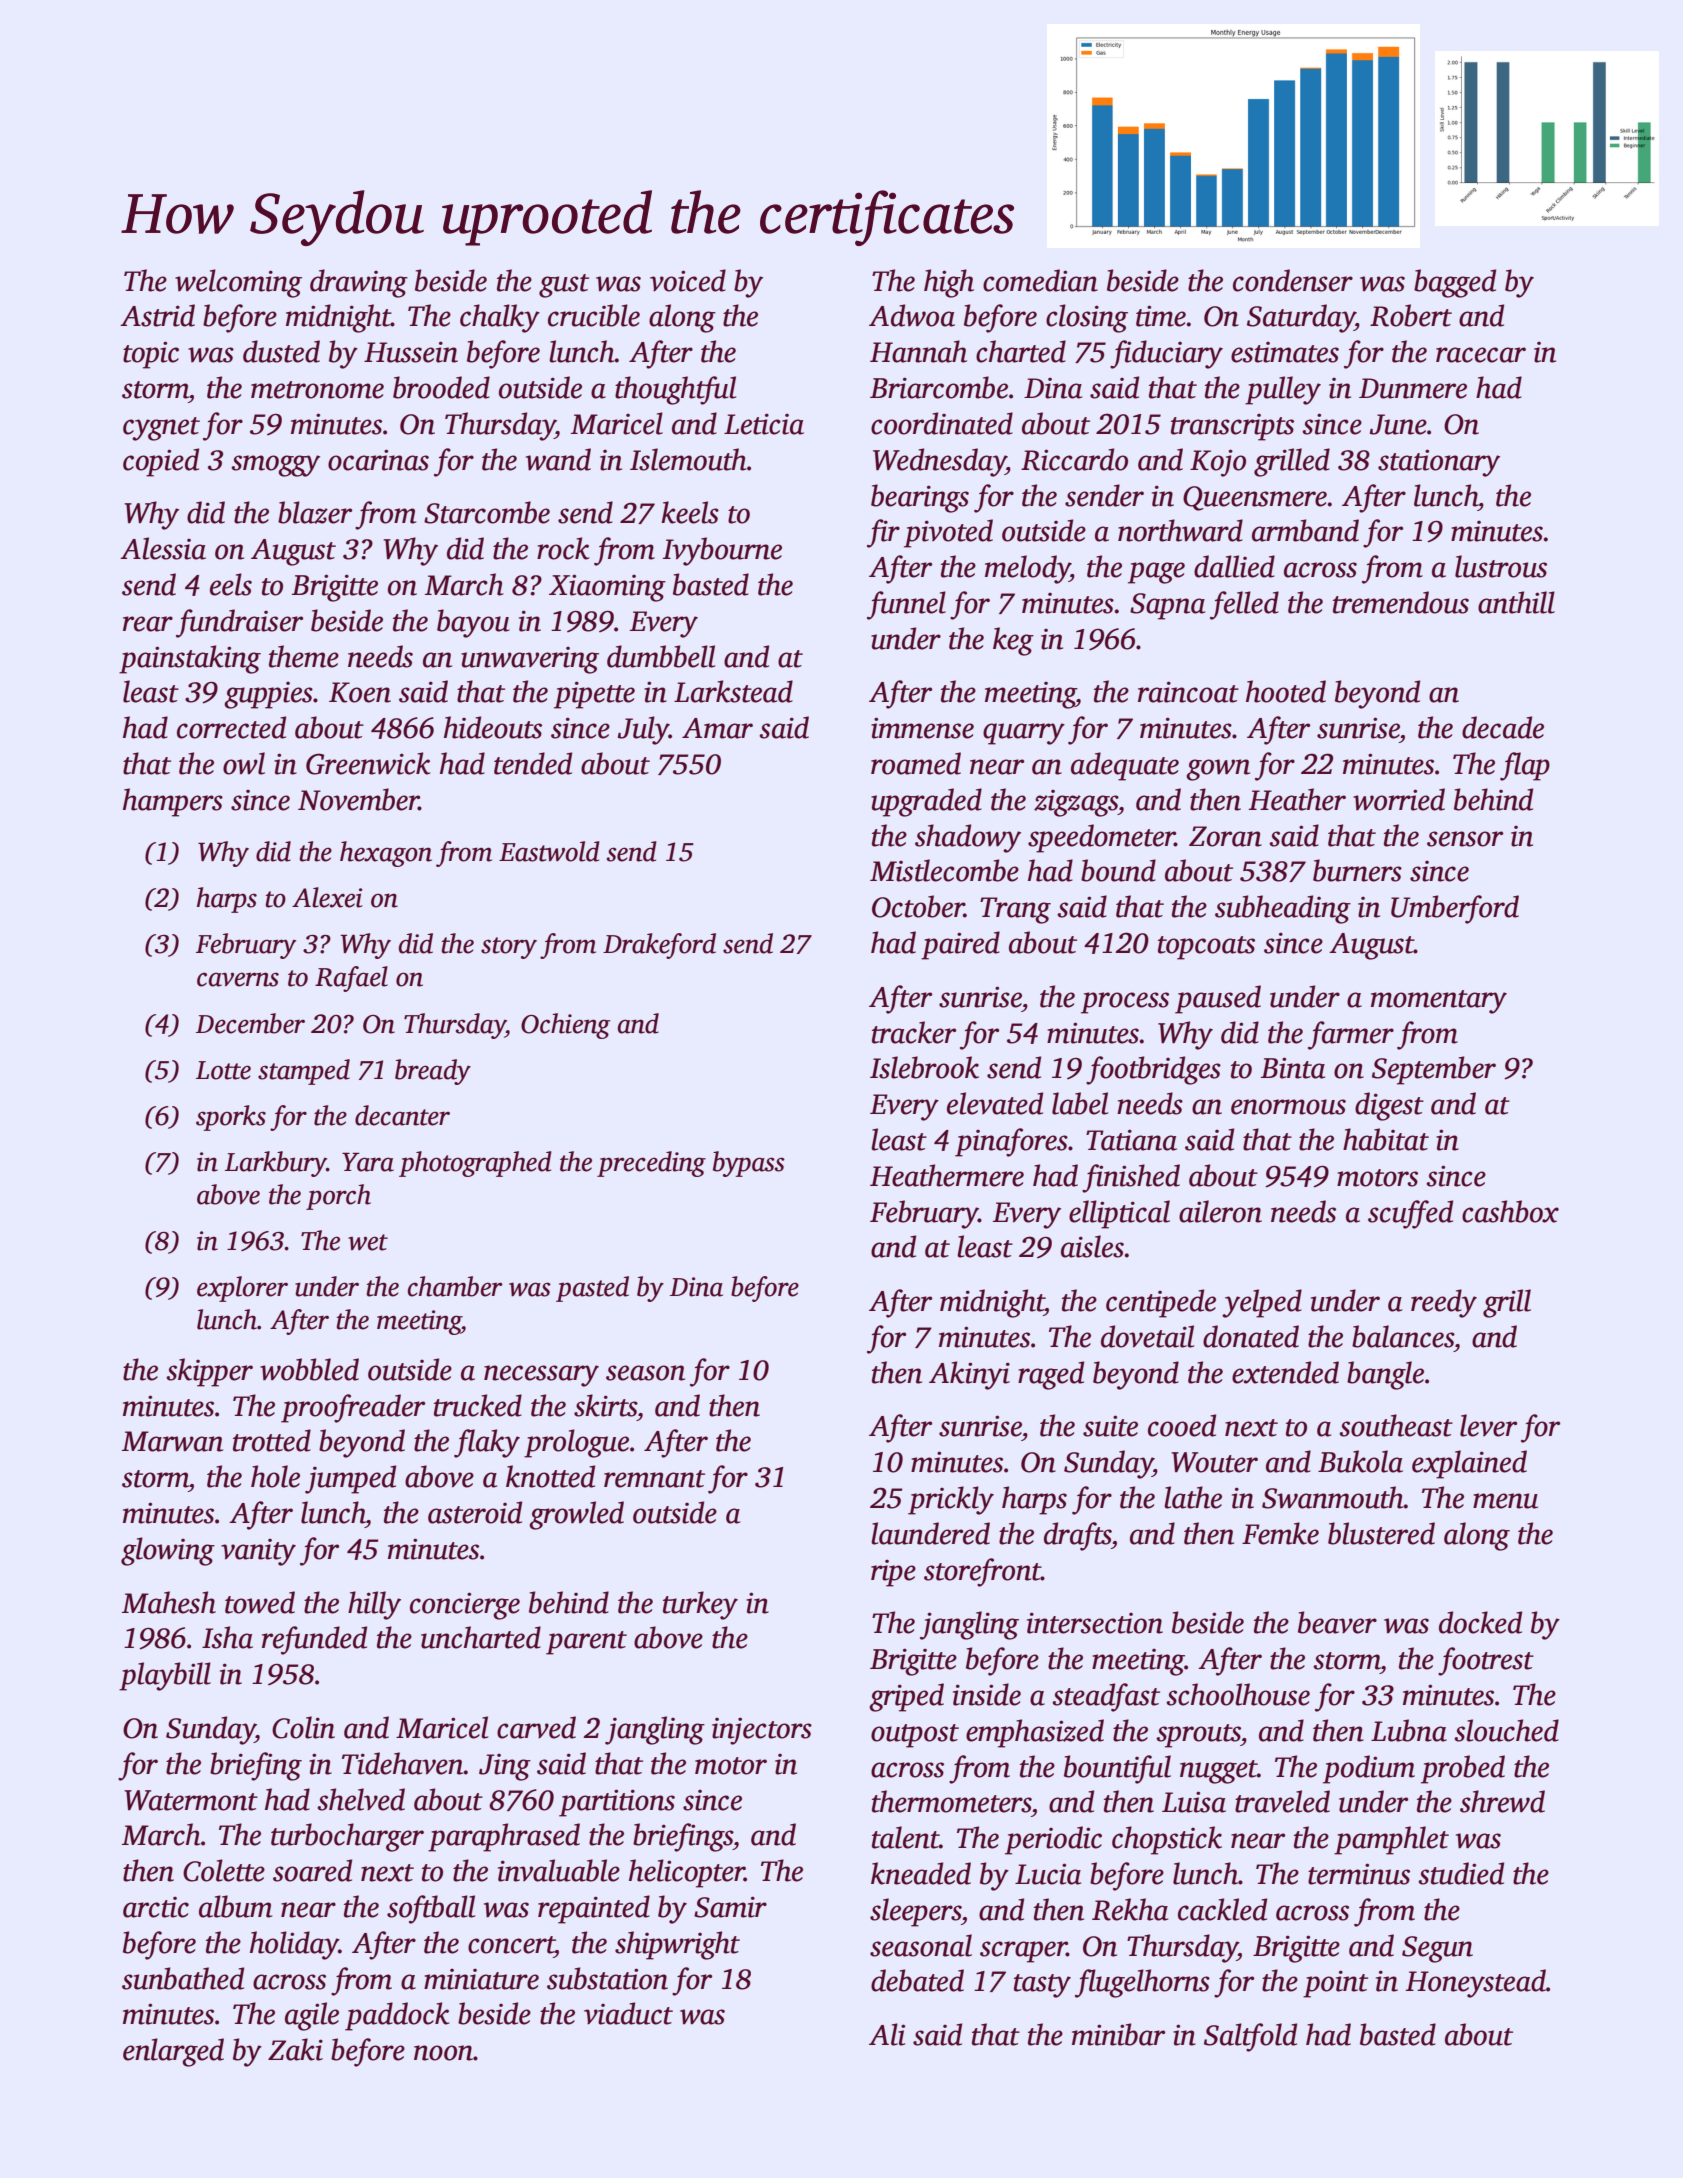 The image size is (1683, 2178). I want to click on bagged, so click(1455, 283).
